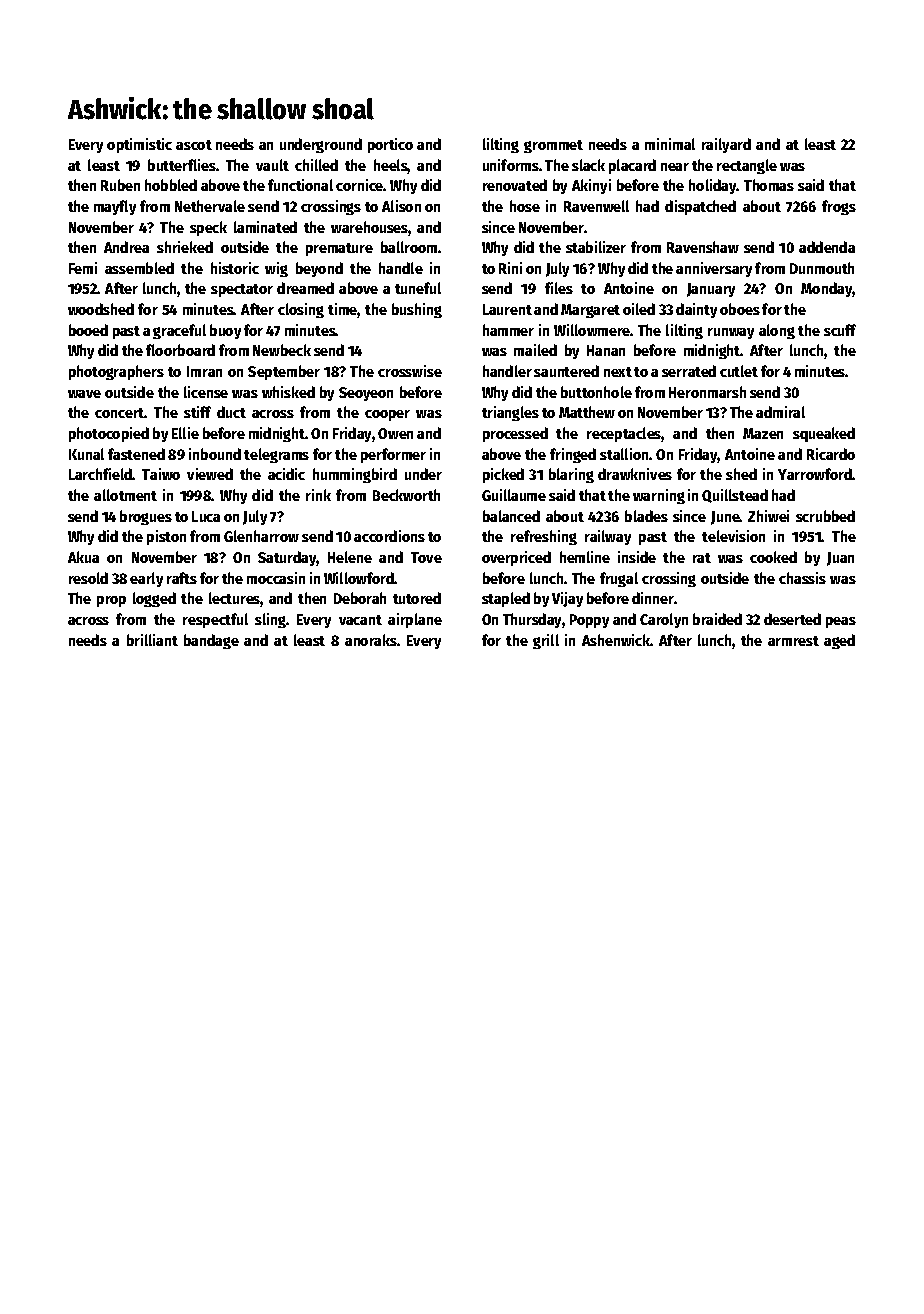 The height and width of the page is (1314, 924). Describe the element at coordinates (510, 268) in the page. I see `Rini` at that location.
